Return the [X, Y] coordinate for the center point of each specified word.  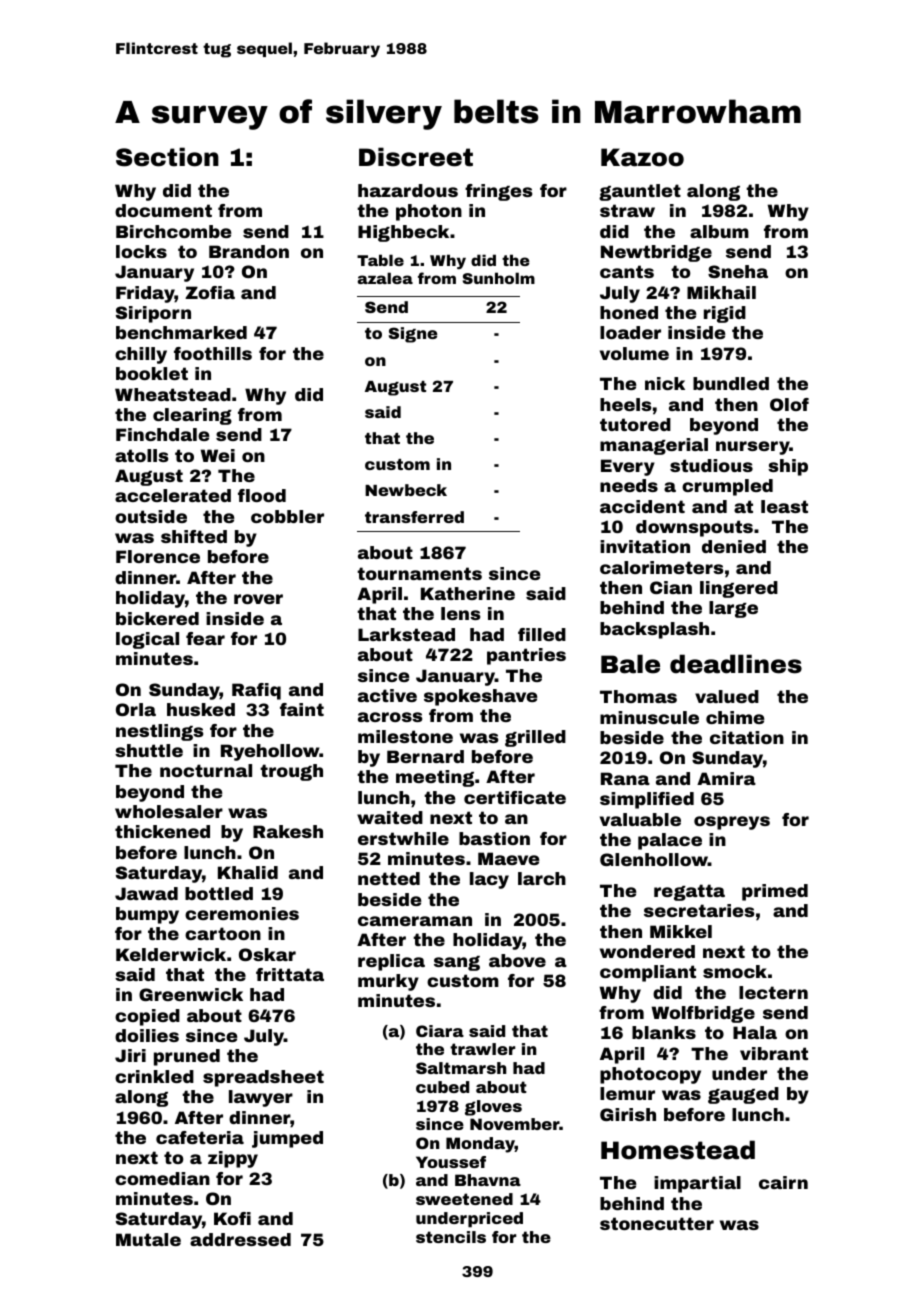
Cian [671, 587]
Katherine [468, 593]
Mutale [148, 1239]
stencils [451, 1237]
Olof [789, 404]
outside [151, 516]
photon [429, 212]
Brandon [249, 251]
